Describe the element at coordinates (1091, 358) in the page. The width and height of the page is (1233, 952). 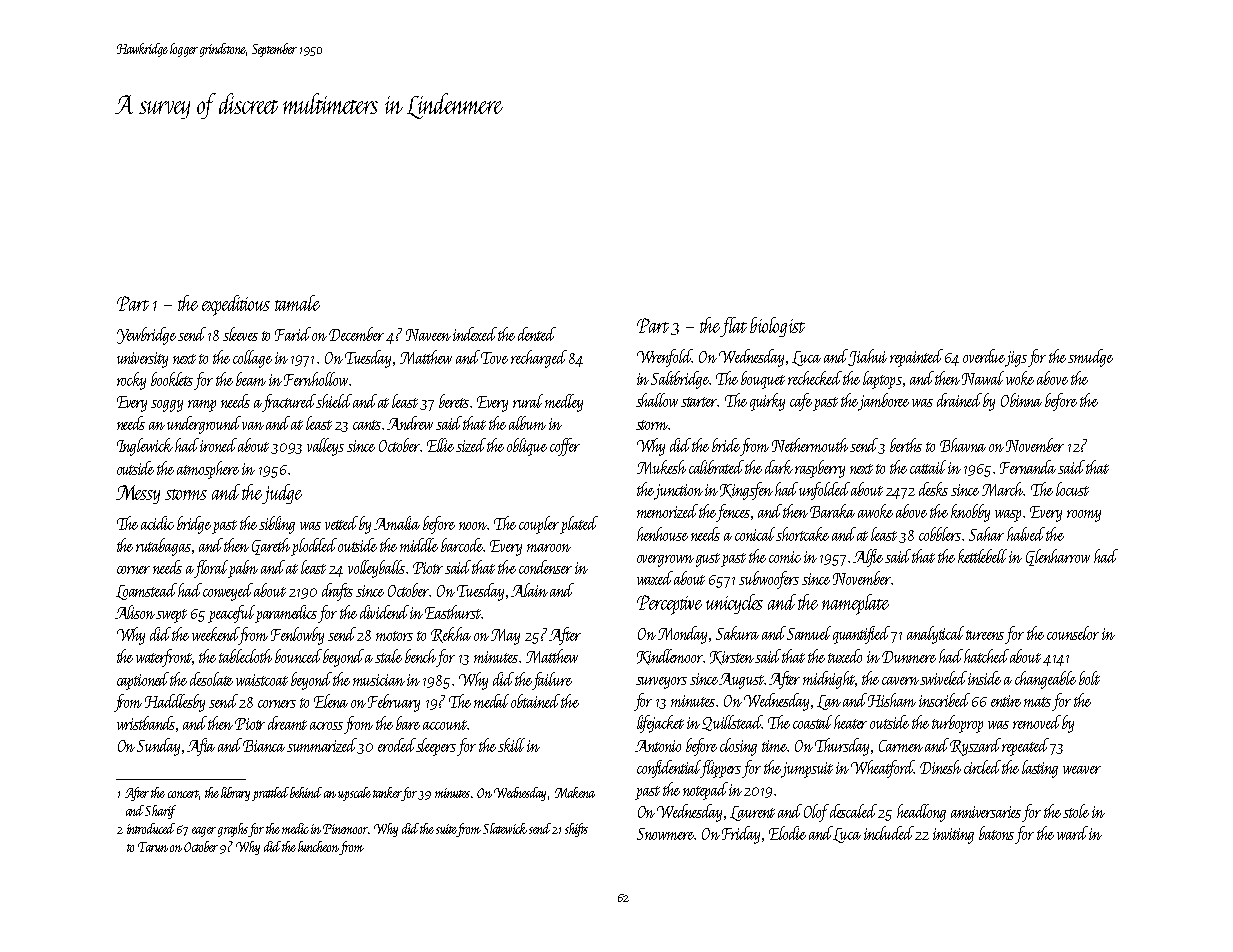
I see `smudge` at that location.
